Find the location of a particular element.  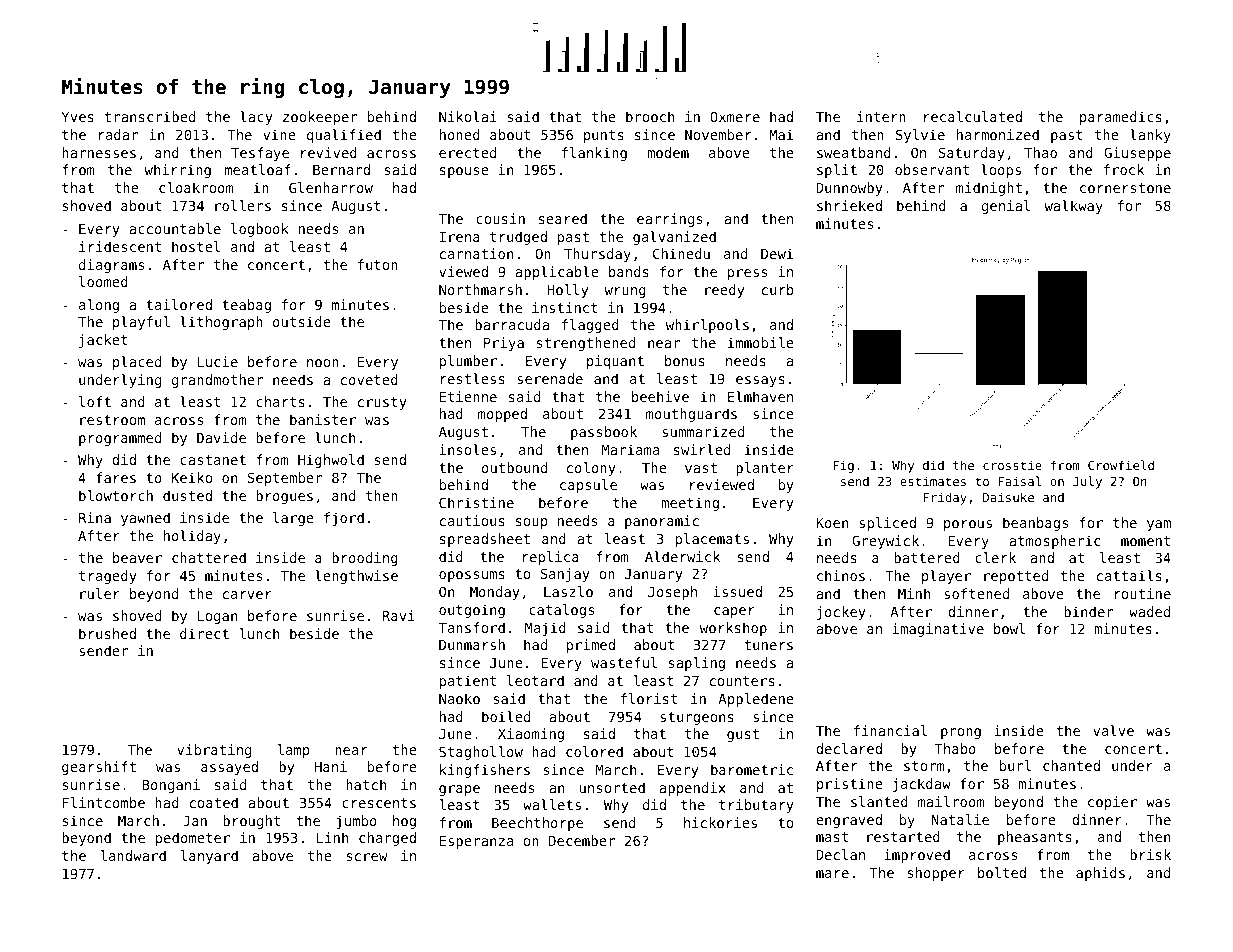

Crowfield is located at coordinates (1121, 465).
